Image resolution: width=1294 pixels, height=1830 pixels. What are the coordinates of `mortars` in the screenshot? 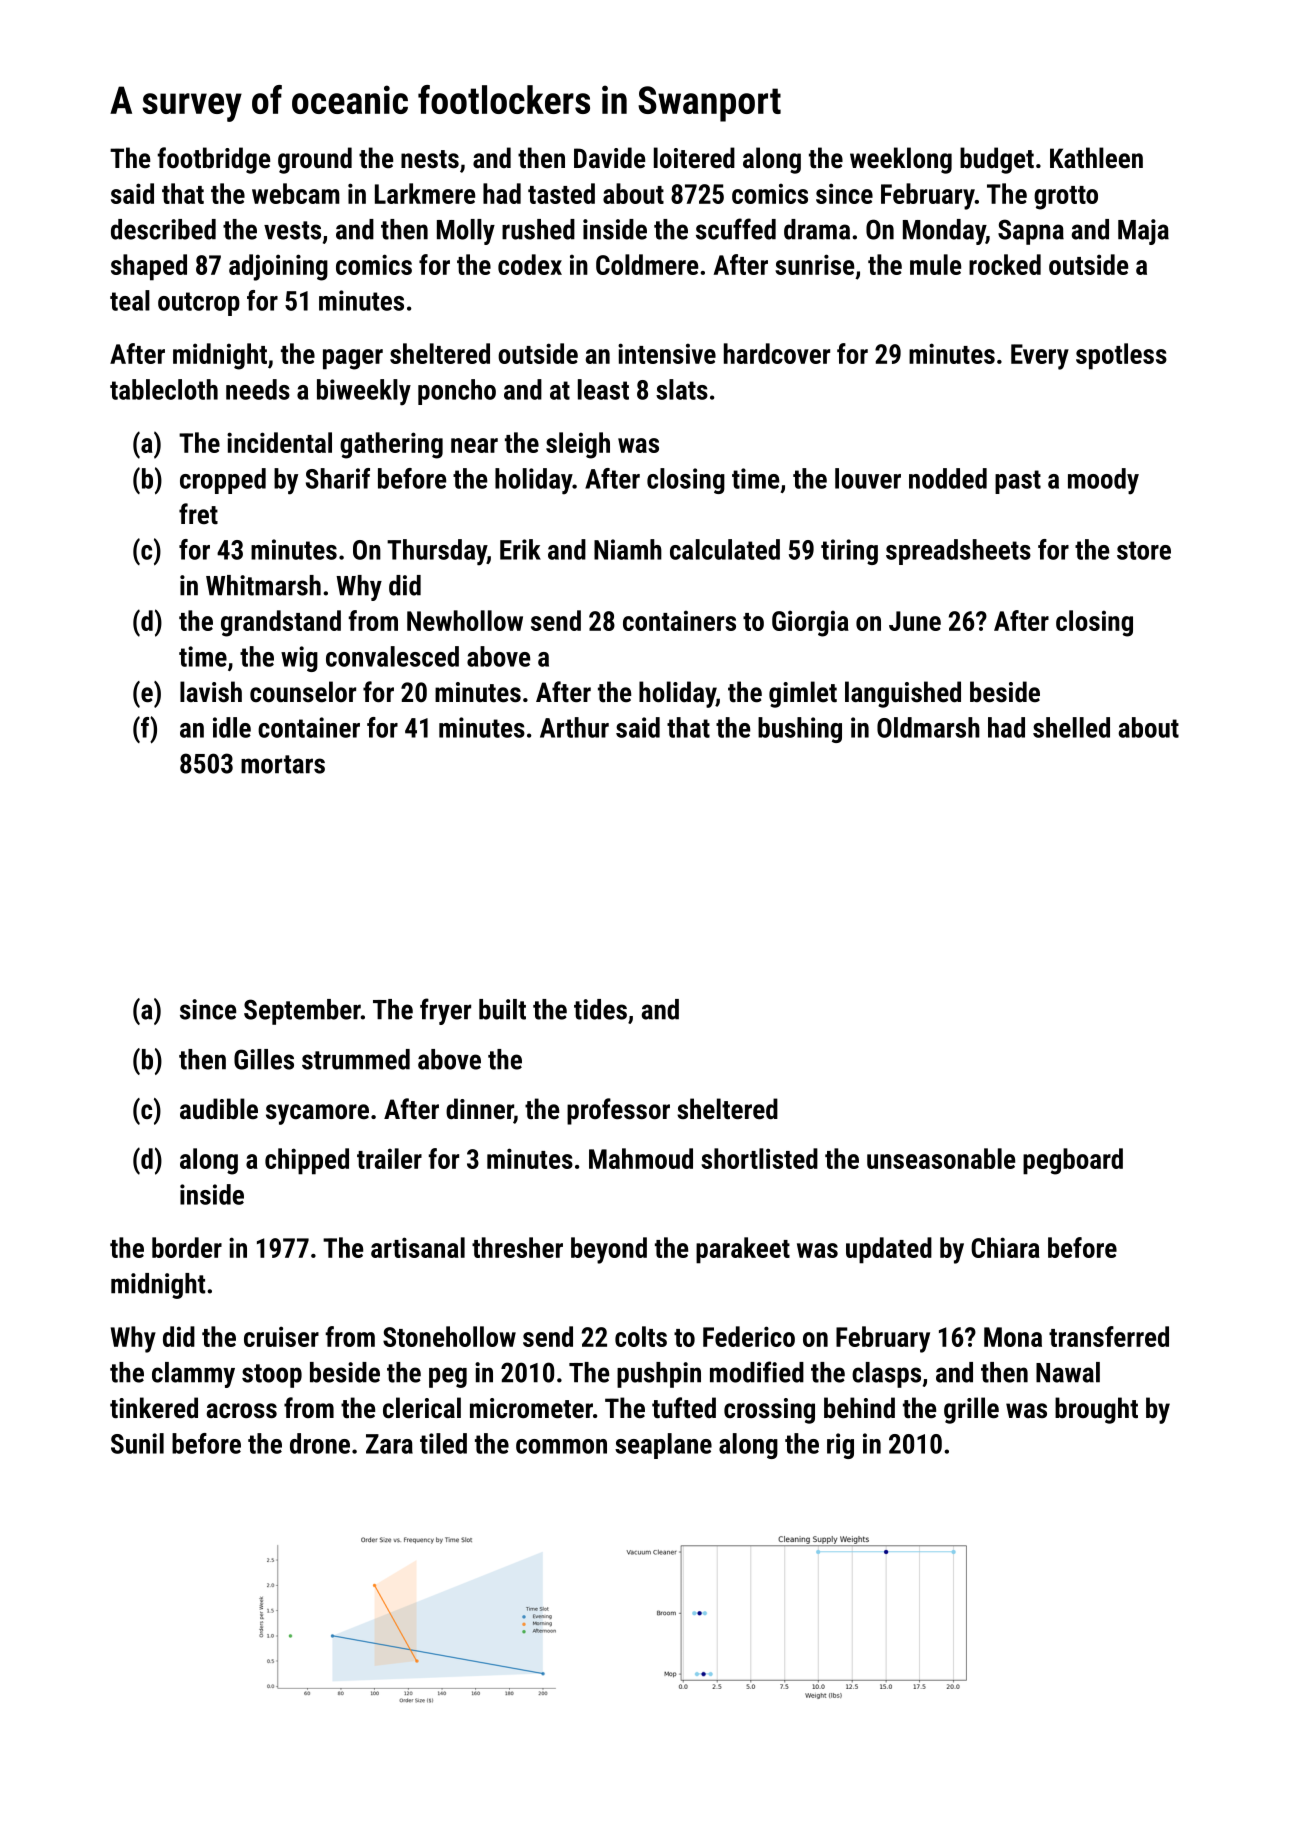 It's located at (283, 764).
